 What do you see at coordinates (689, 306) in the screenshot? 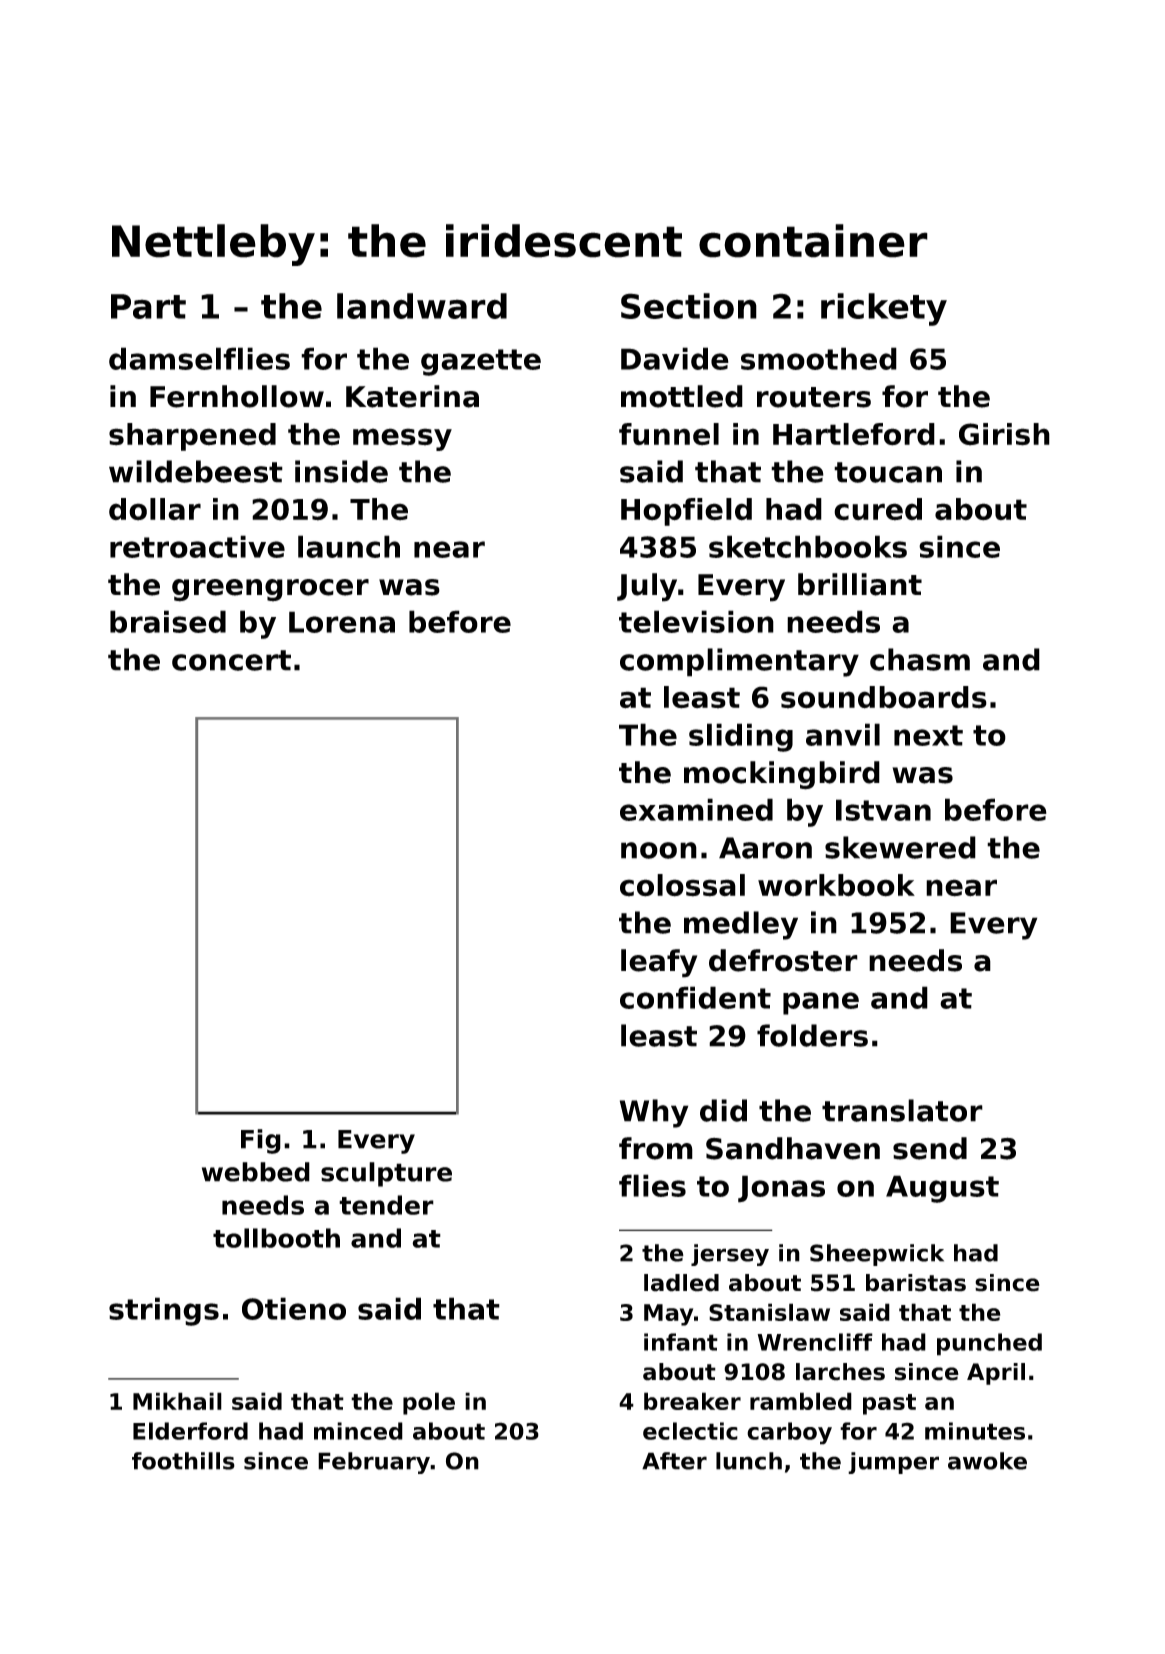
I see `Section` at bounding box center [689, 306].
